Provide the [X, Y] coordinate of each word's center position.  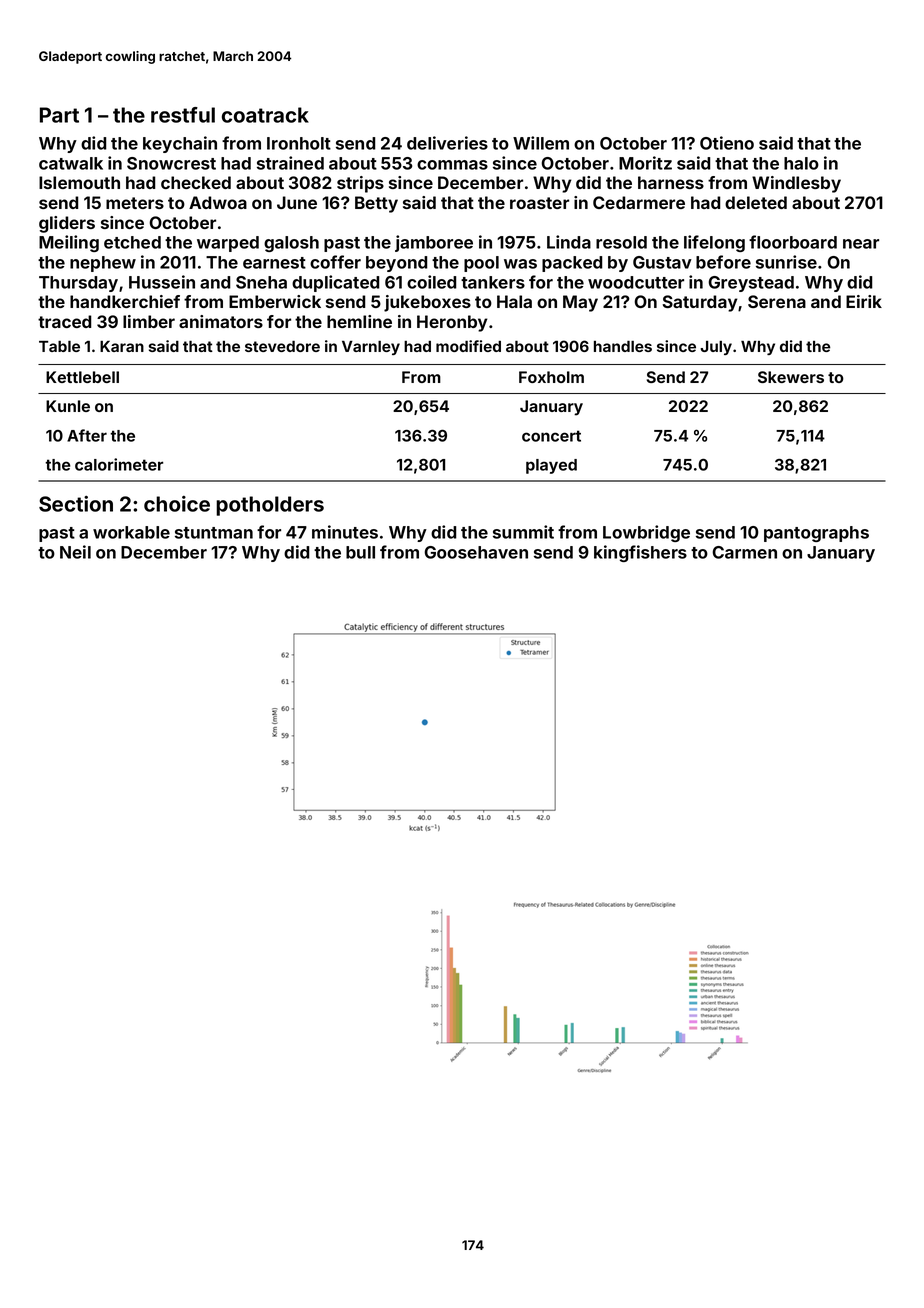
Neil [75, 552]
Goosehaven [476, 552]
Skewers [791, 377]
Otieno [727, 143]
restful [183, 115]
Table [59, 346]
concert [551, 436]
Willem [541, 143]
